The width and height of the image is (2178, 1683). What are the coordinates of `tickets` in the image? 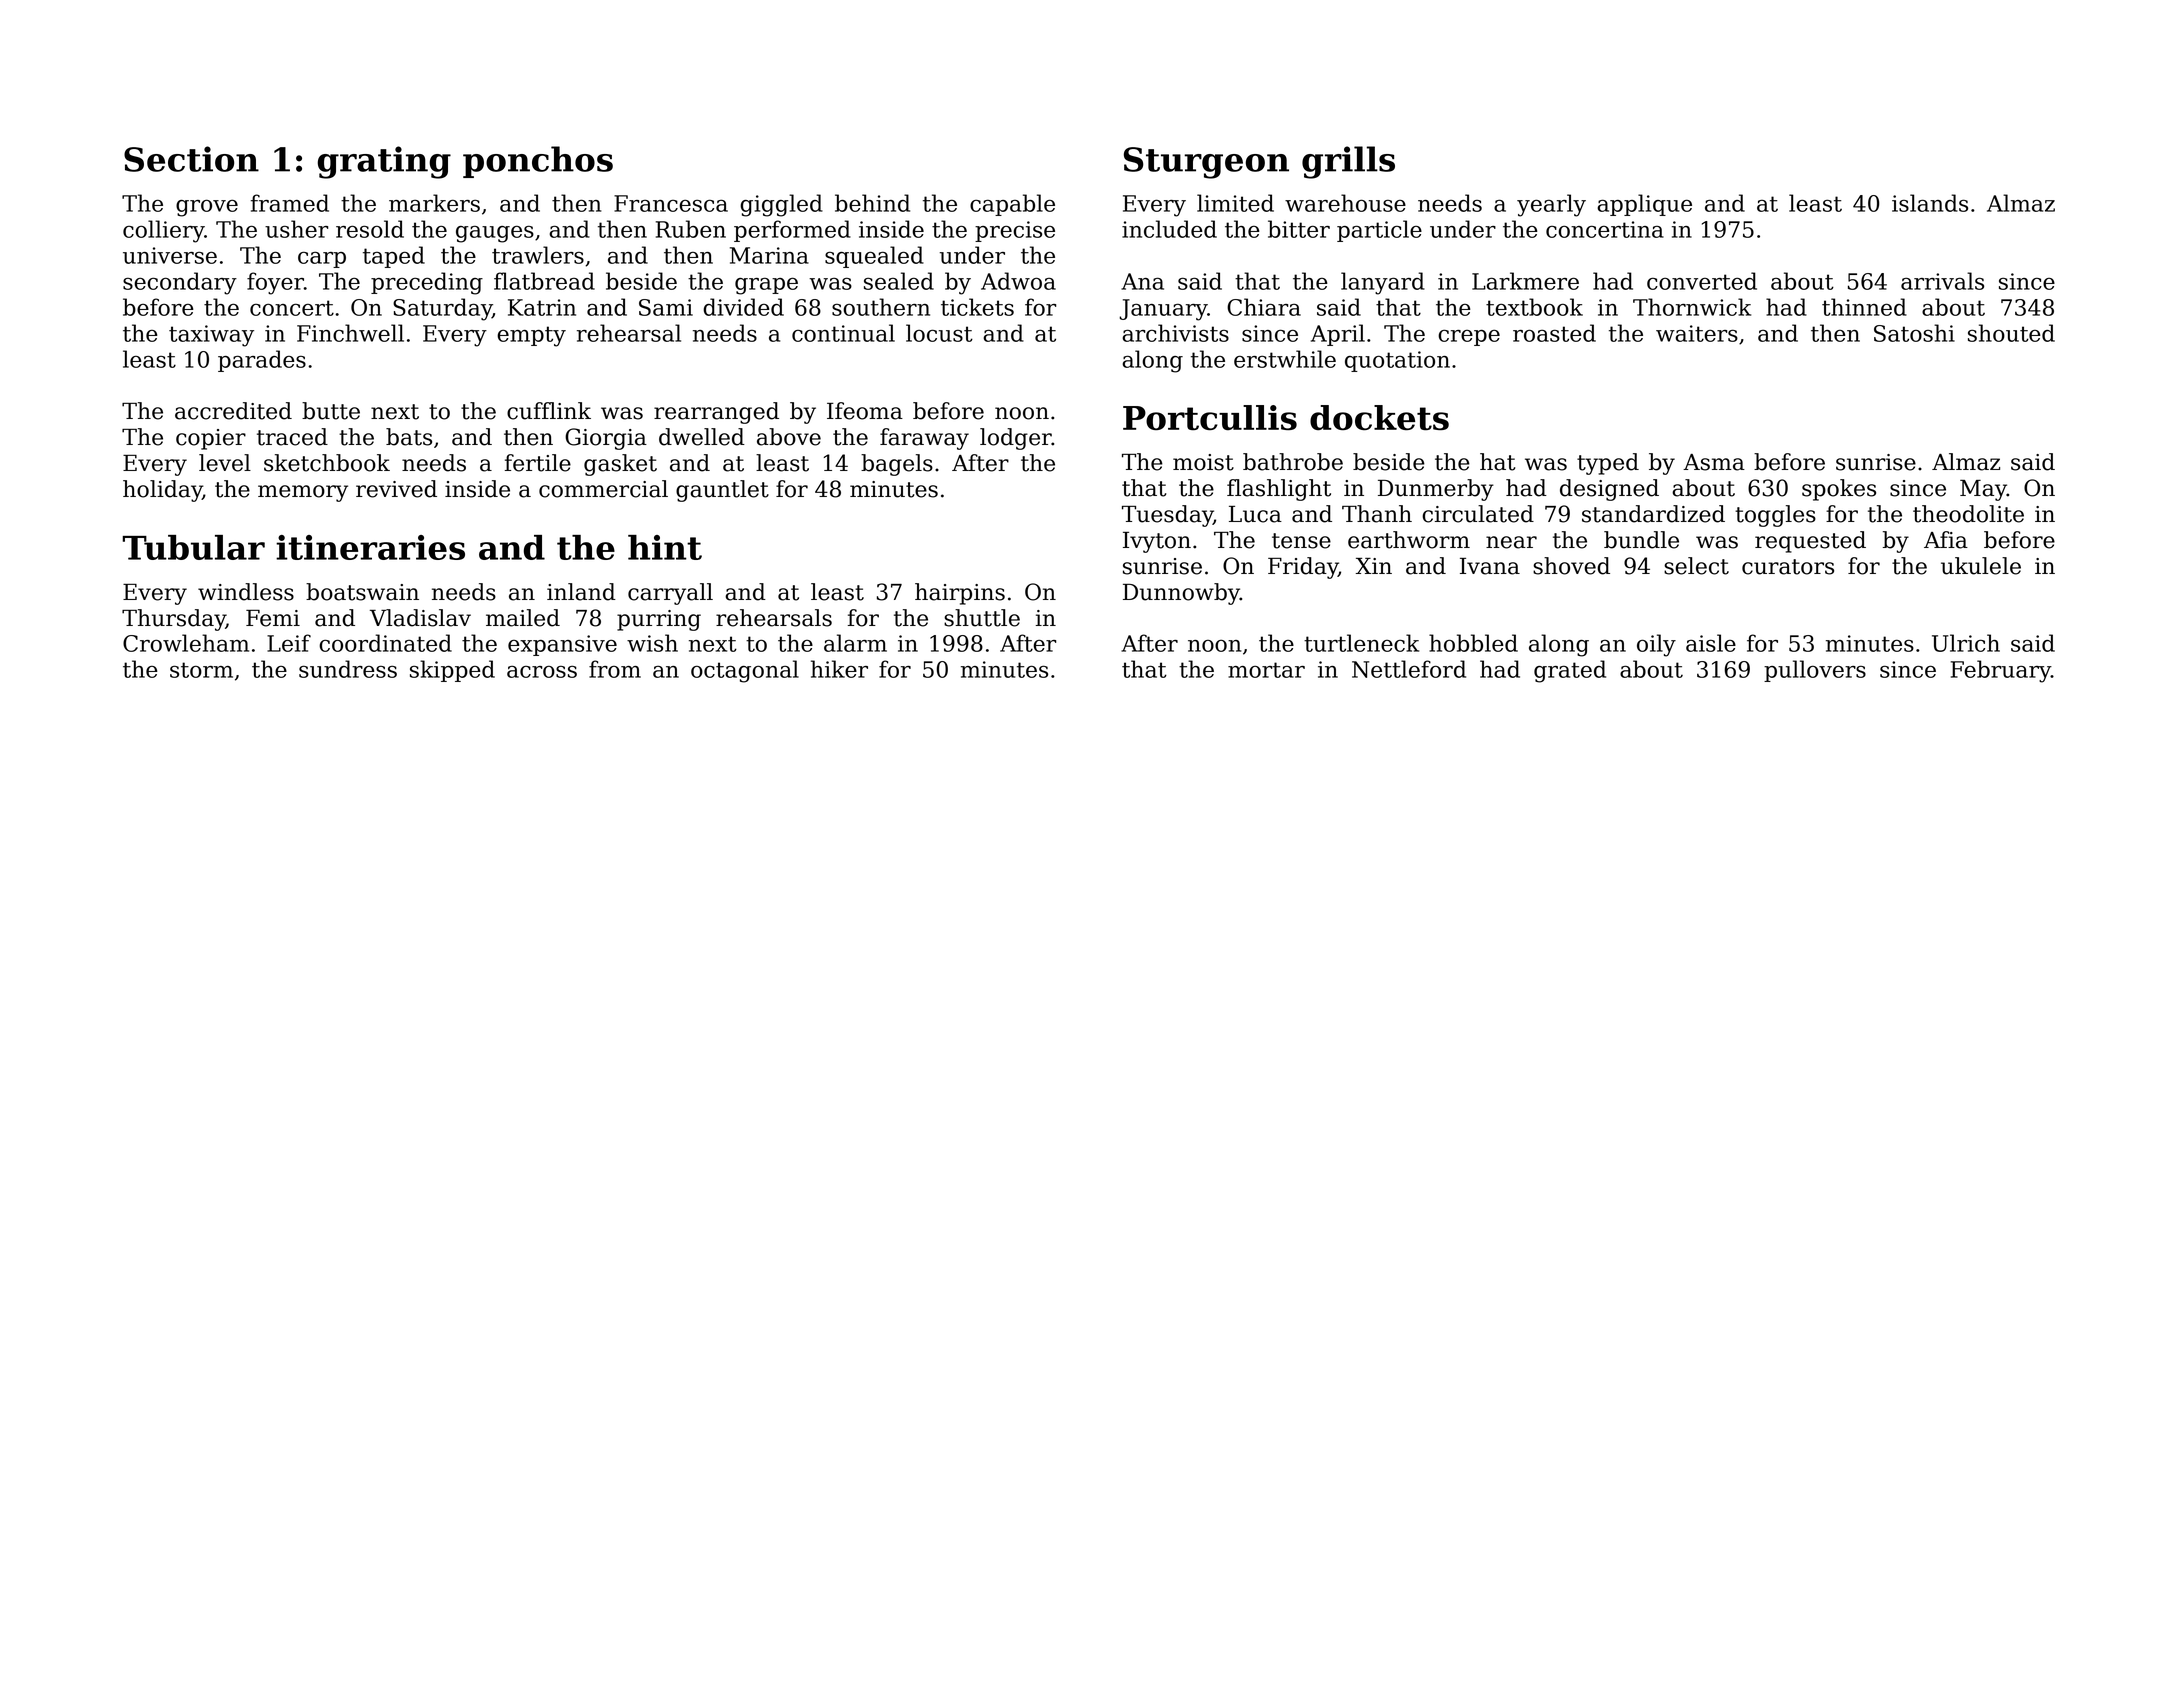 It's located at (977, 307).
